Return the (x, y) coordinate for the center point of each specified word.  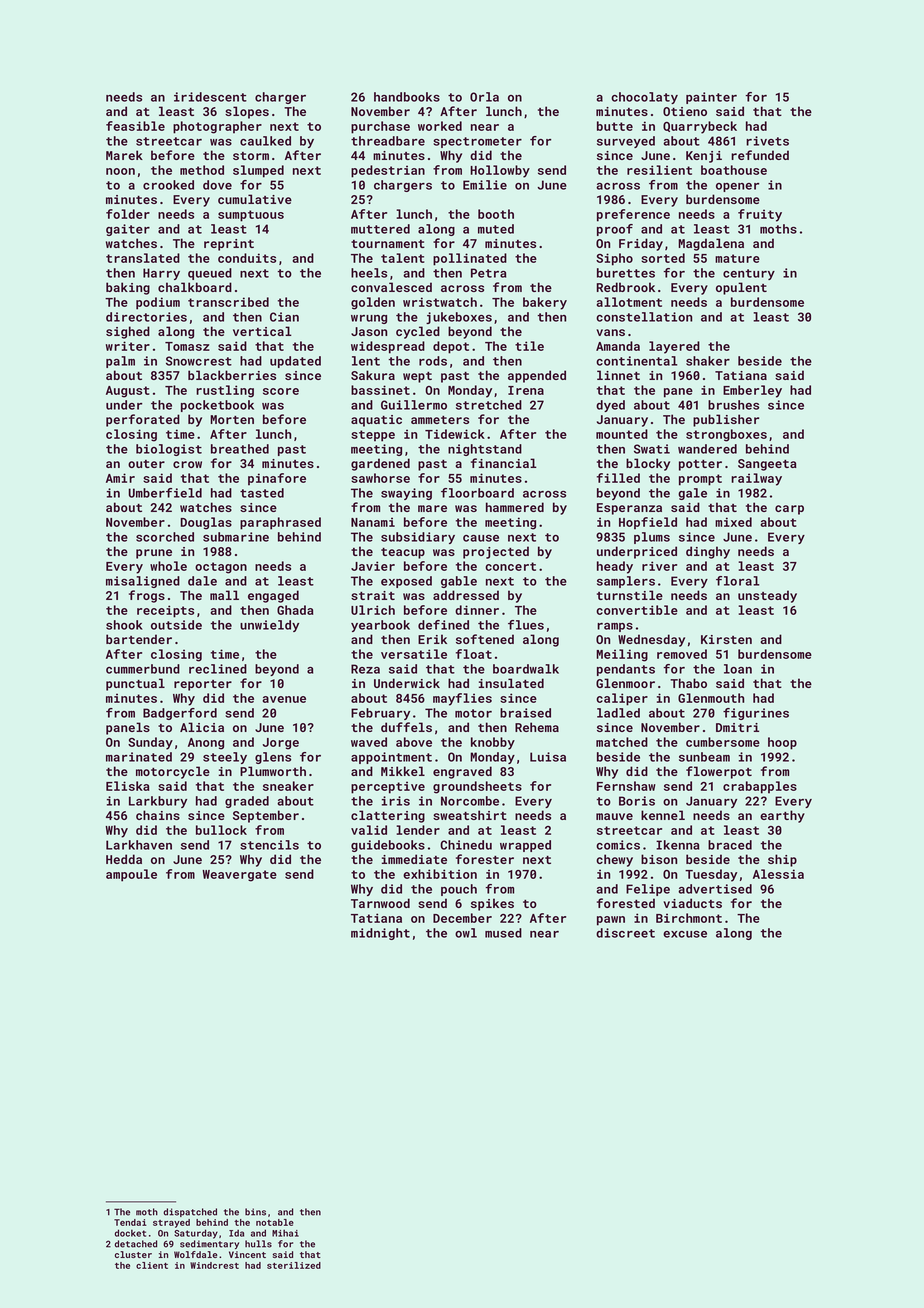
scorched (165, 537)
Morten (232, 419)
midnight (380, 934)
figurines (756, 714)
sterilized (294, 1265)
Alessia (778, 874)
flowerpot (719, 772)
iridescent (210, 97)
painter (711, 98)
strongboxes (726, 435)
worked (440, 126)
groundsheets (477, 787)
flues (526, 625)
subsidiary (418, 538)
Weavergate (239, 876)
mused (503, 933)
